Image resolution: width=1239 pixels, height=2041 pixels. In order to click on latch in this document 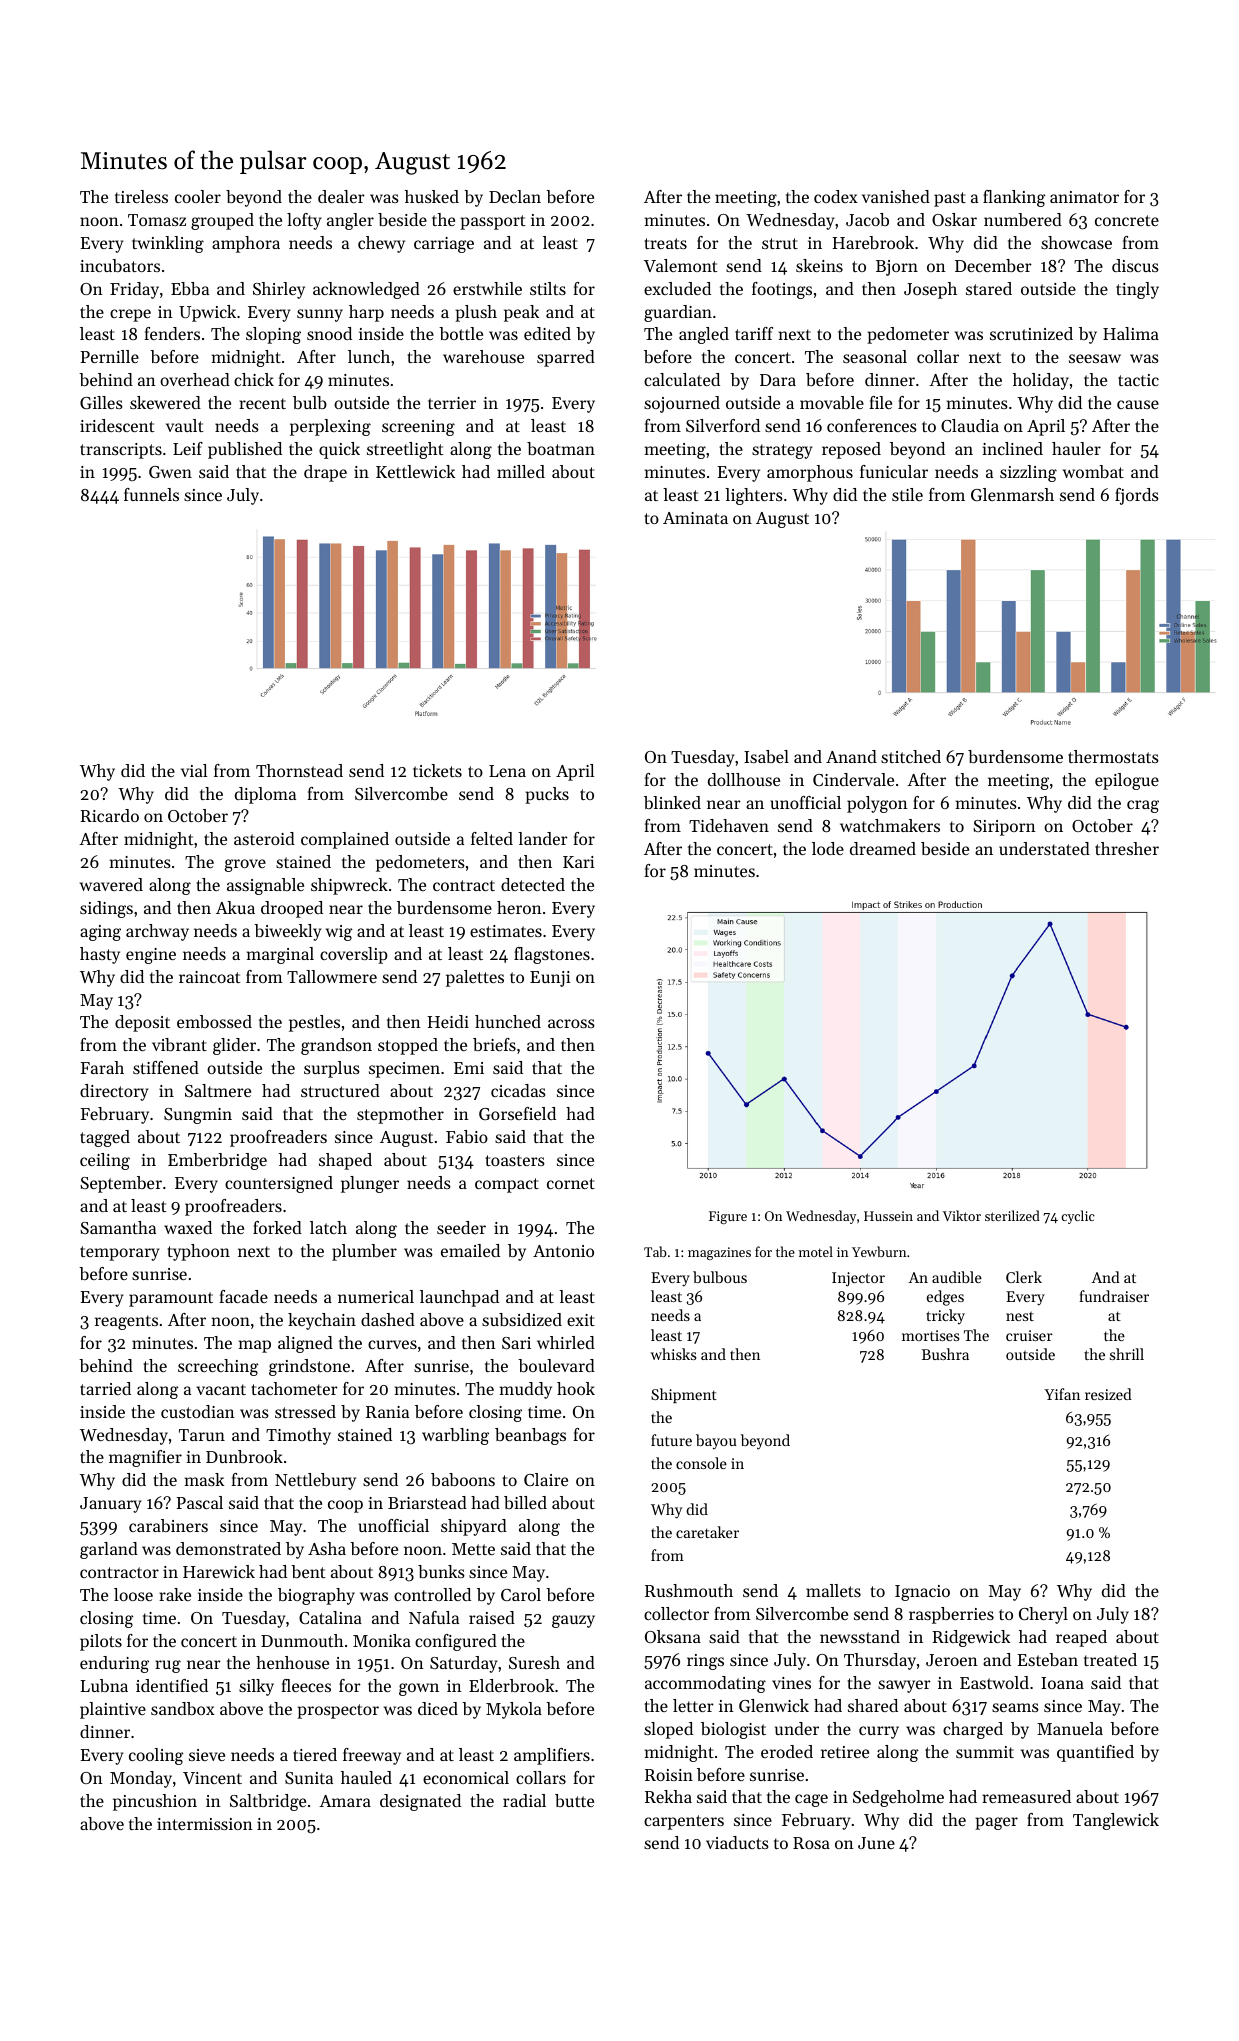, I will do `click(328, 1227)`.
